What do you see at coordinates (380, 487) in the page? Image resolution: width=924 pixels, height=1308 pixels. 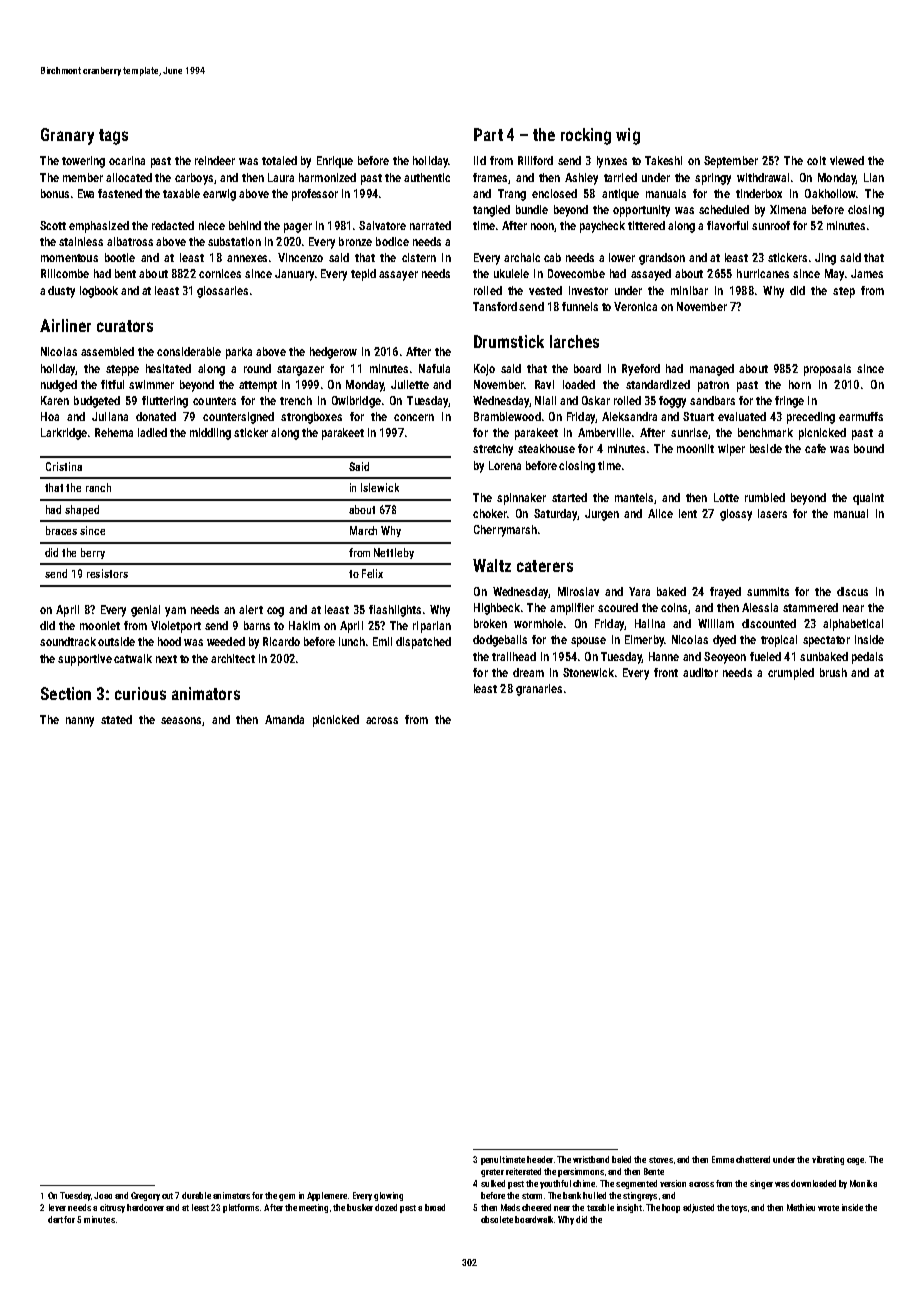 I see `Islewick` at bounding box center [380, 487].
